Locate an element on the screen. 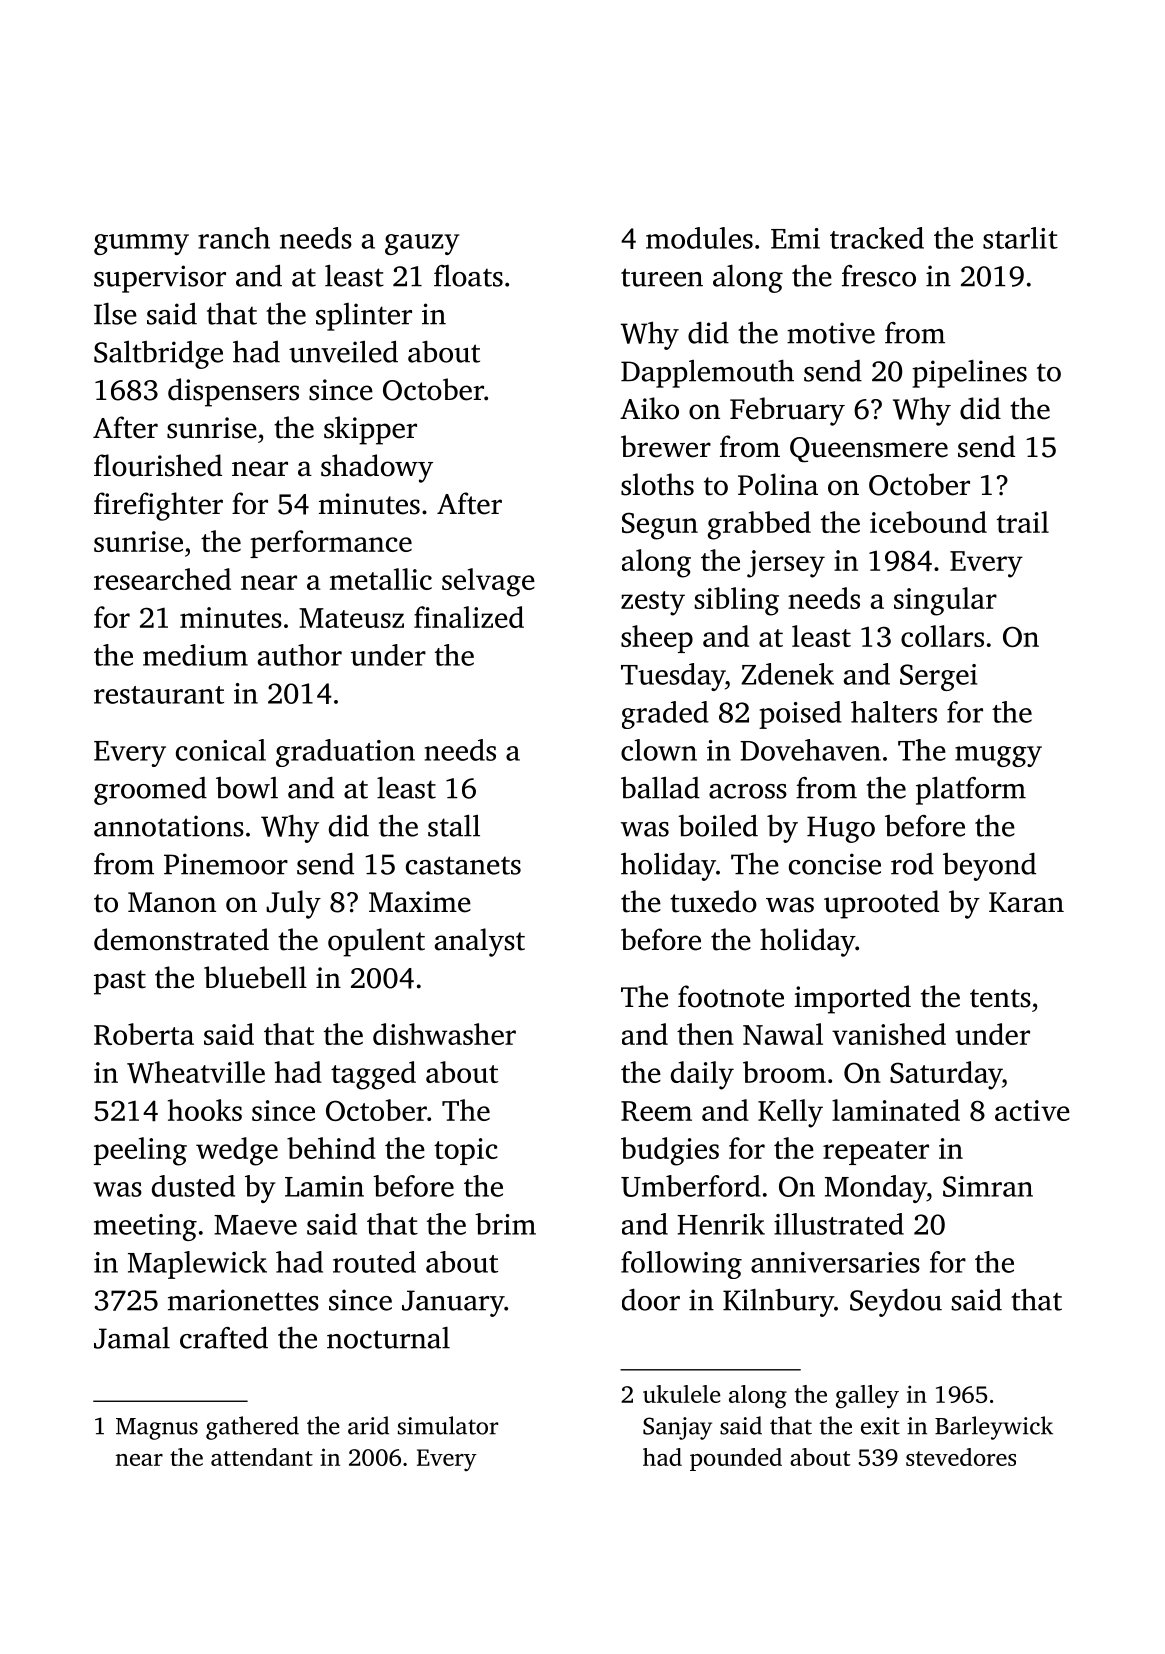 This screenshot has width=1165, height=1654. pipelines is located at coordinates (969, 374).
